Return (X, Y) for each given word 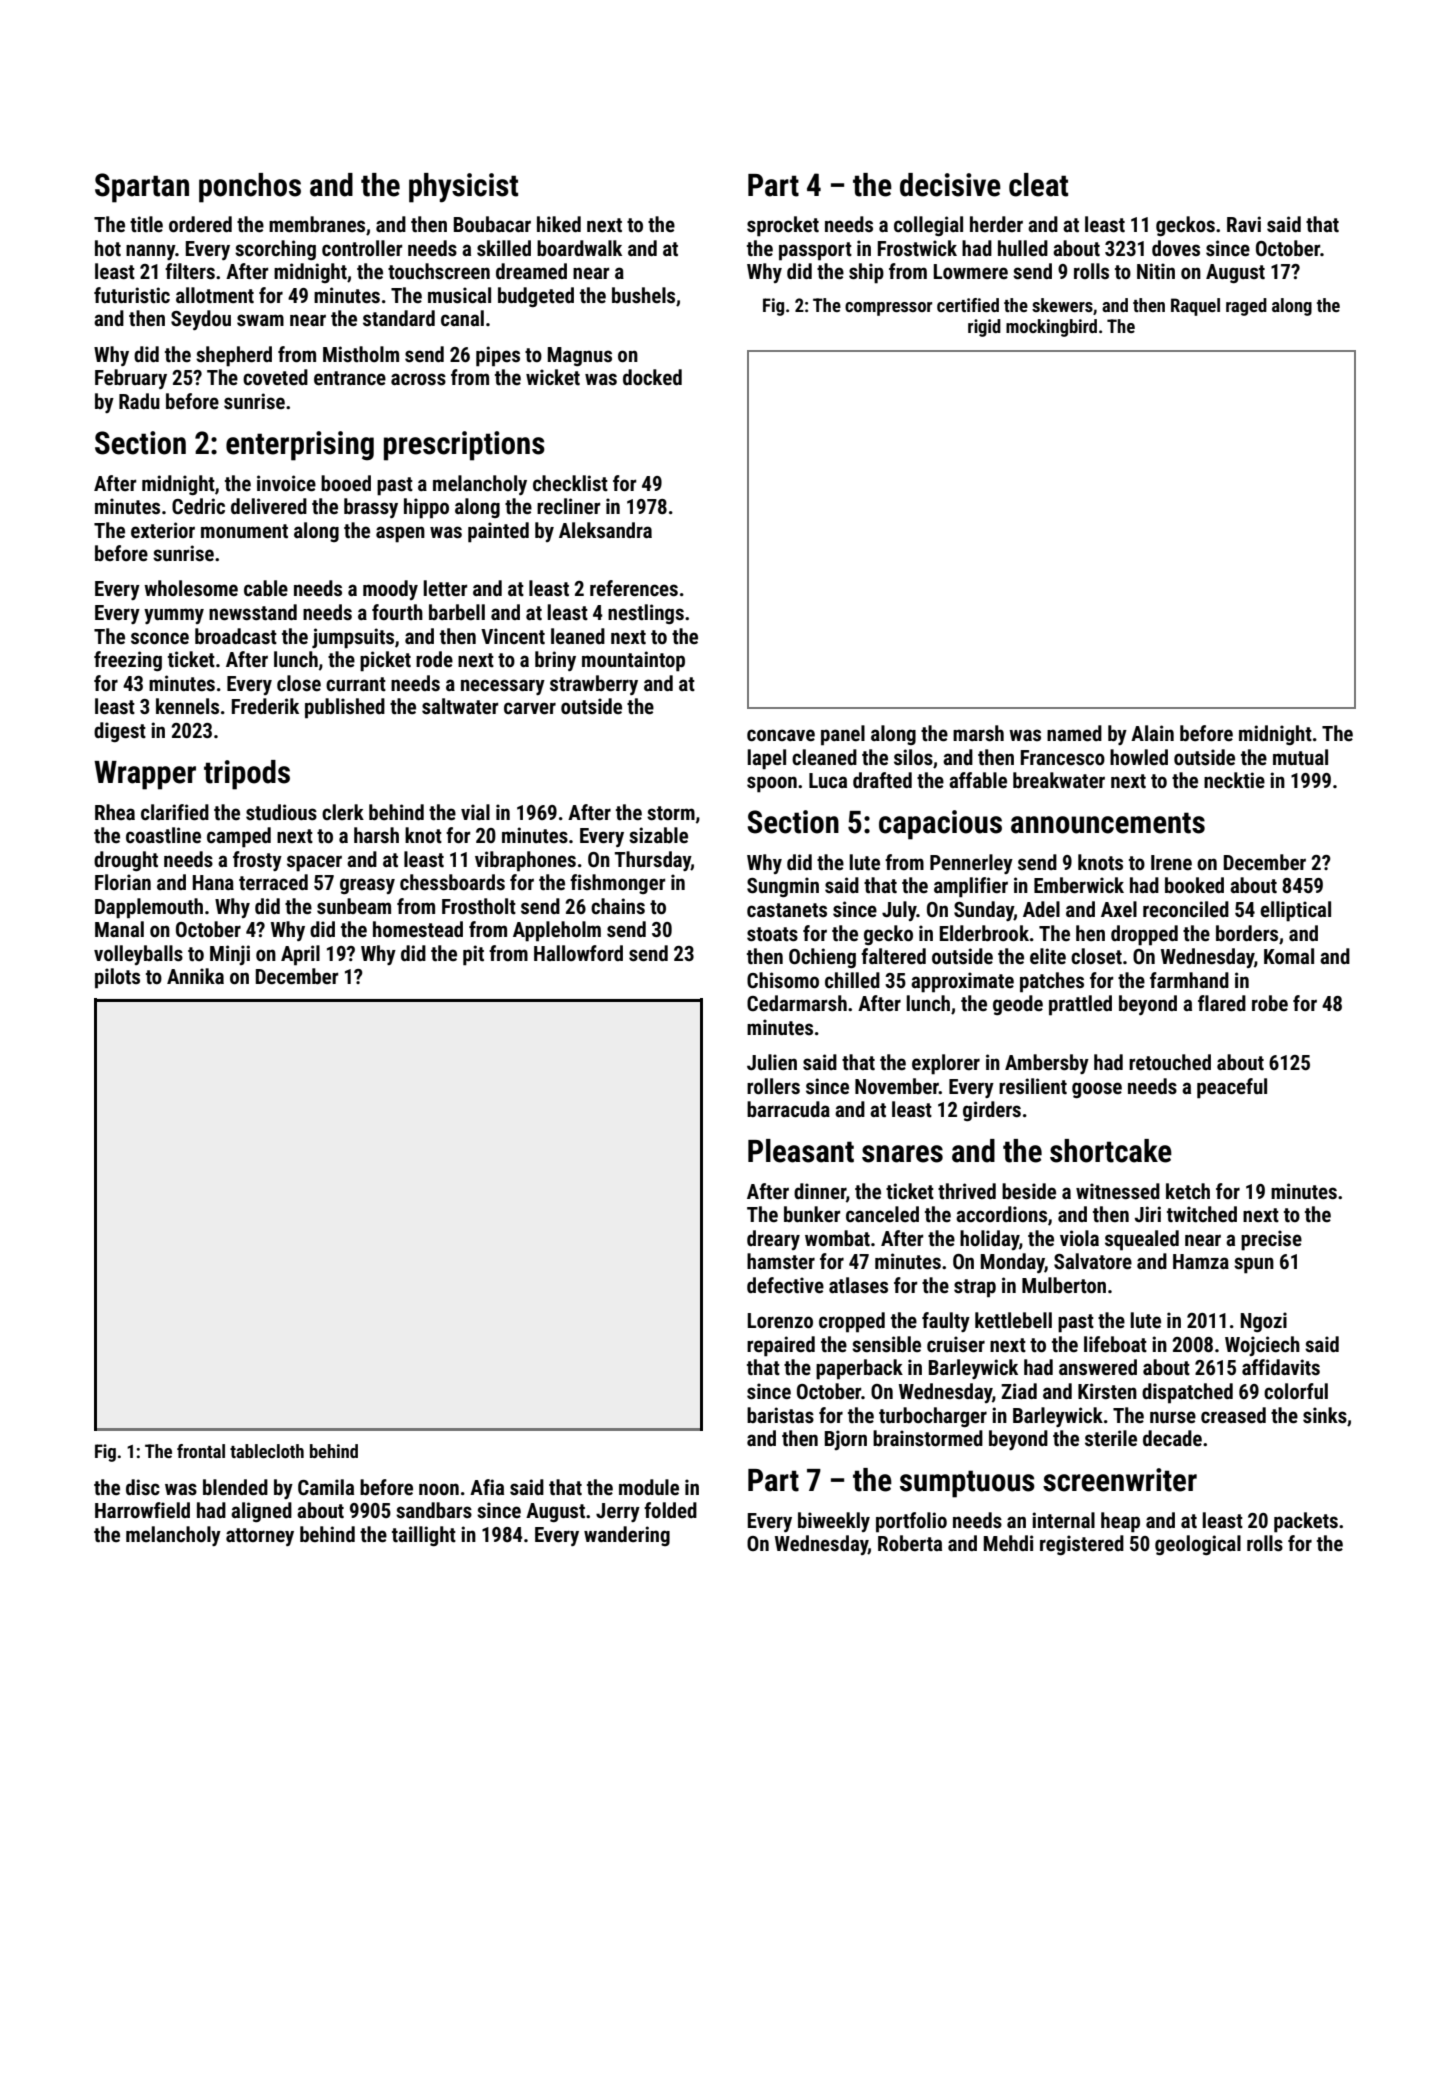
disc (143, 1487)
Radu (139, 401)
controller (362, 248)
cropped (852, 1322)
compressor (888, 309)
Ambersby (1047, 1064)
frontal (201, 1451)
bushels (643, 295)
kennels (187, 706)
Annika (195, 976)
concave (781, 735)
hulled (1023, 248)
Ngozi (1264, 1322)
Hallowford (578, 953)
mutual (1300, 757)
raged (1246, 307)
